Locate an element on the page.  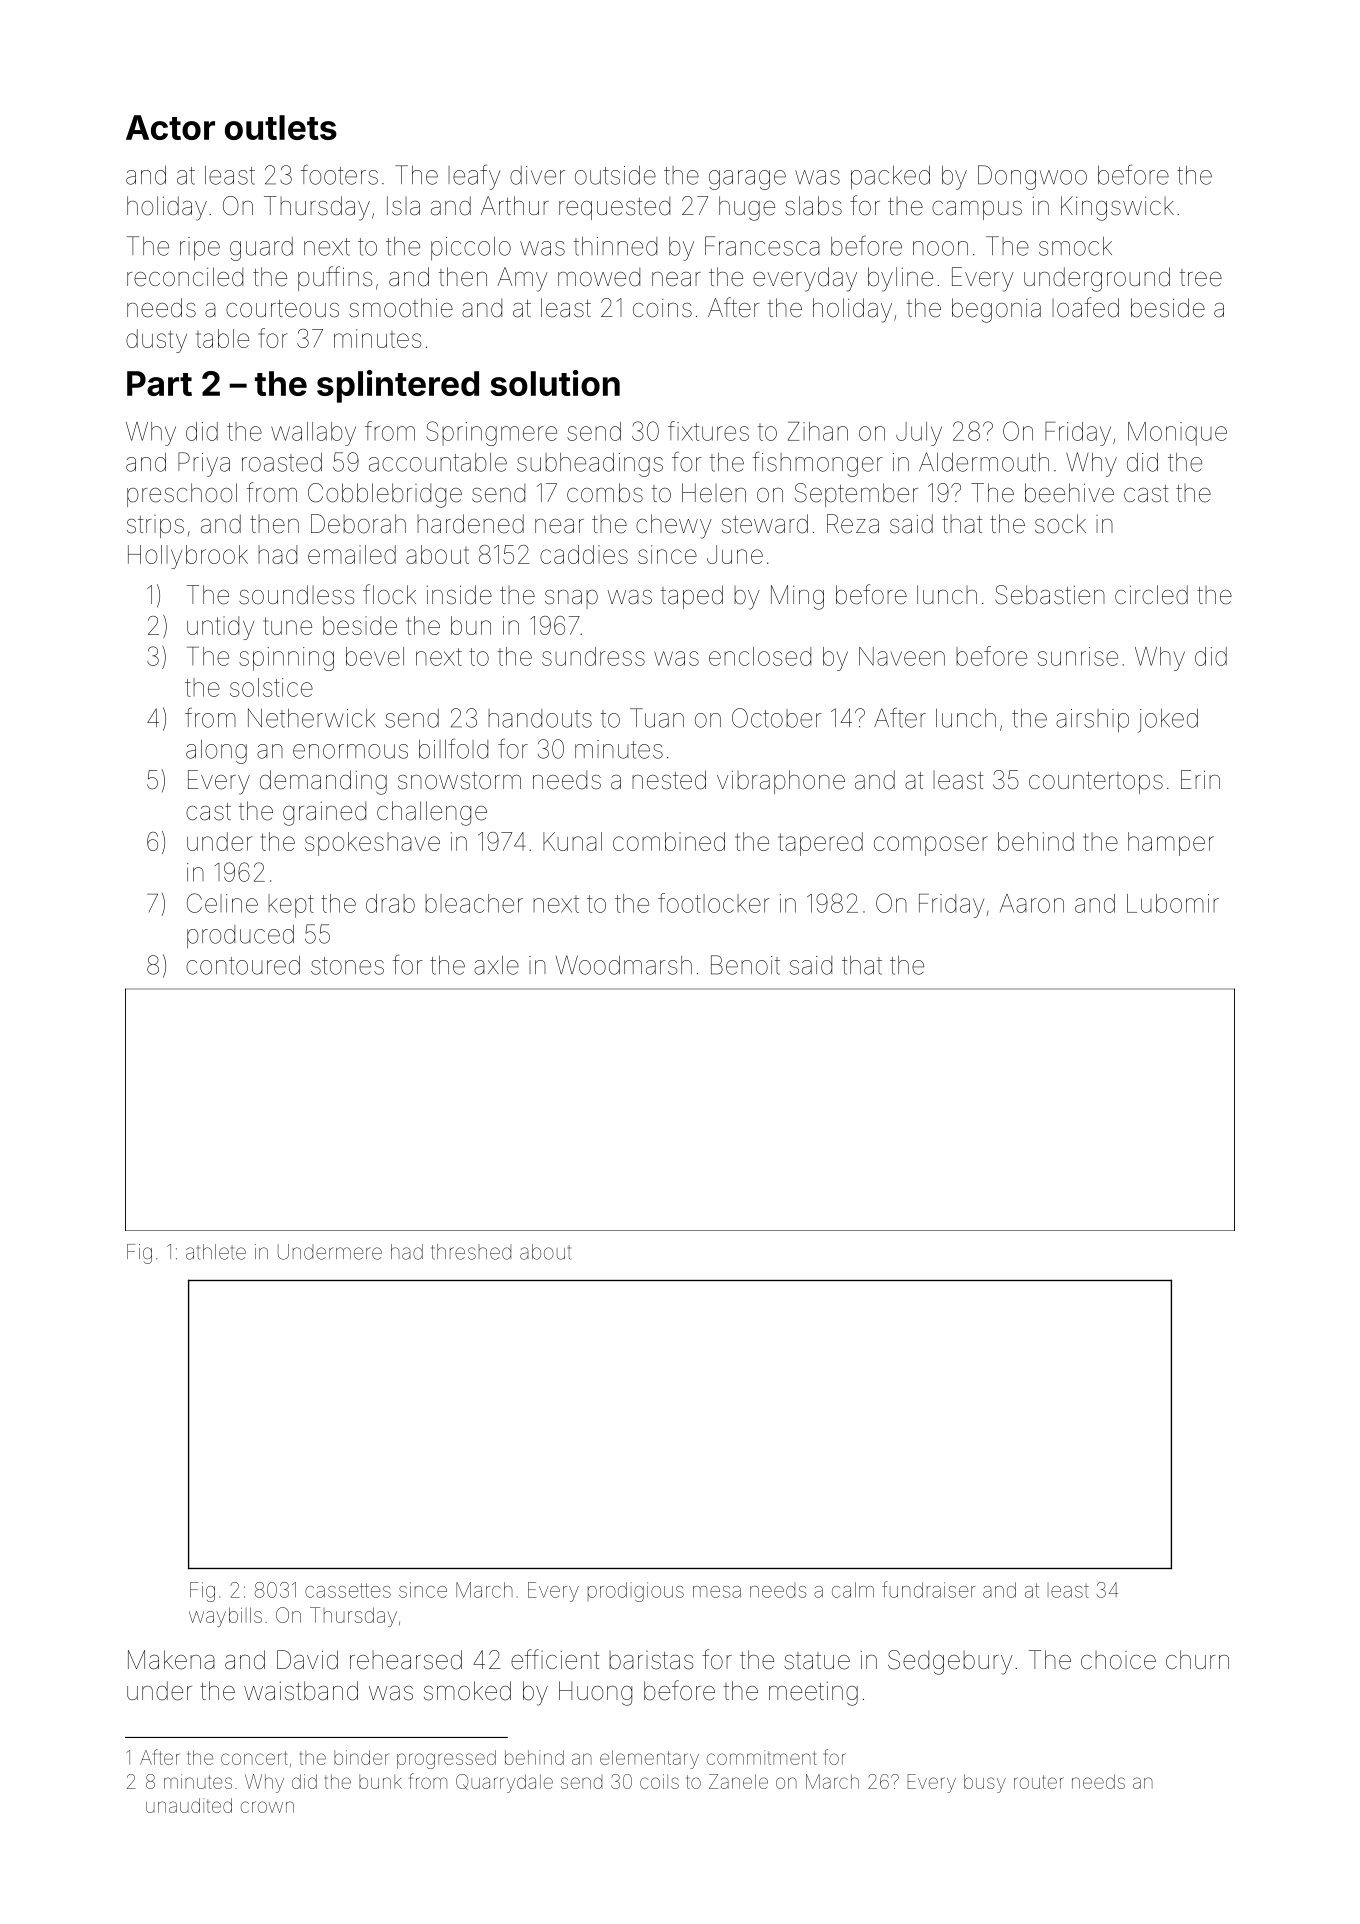
preschool is located at coordinates (182, 495).
